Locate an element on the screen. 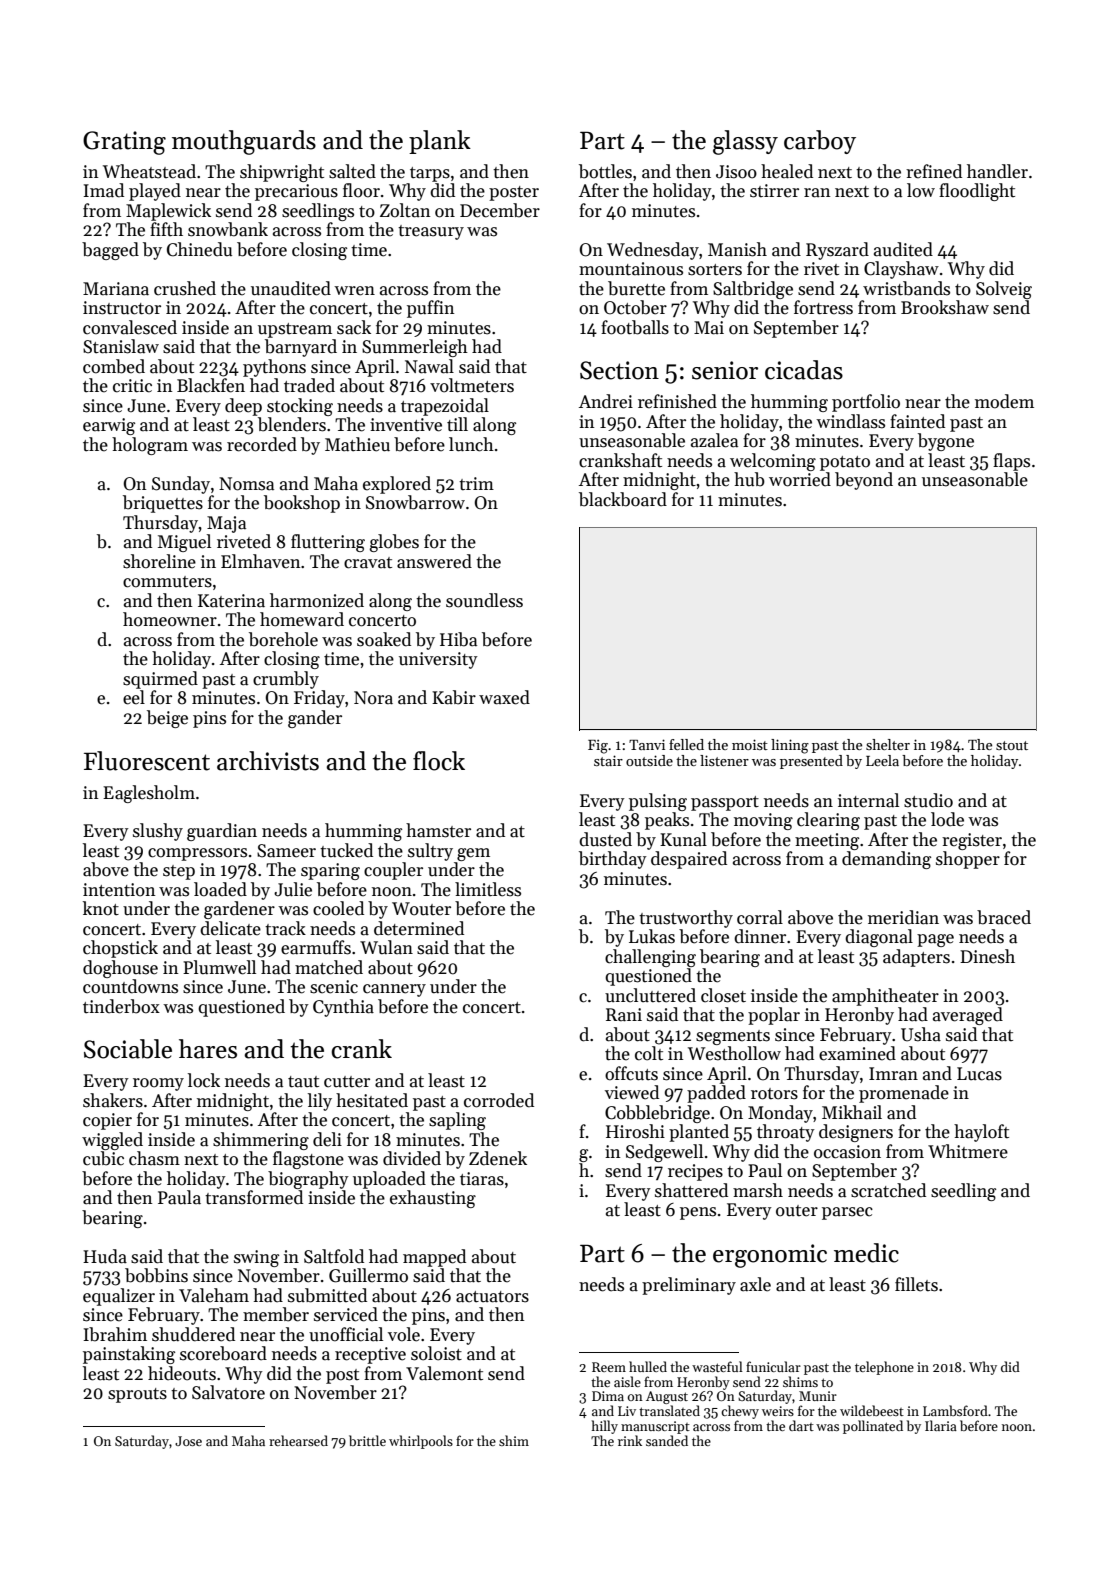  lining is located at coordinates (790, 746).
